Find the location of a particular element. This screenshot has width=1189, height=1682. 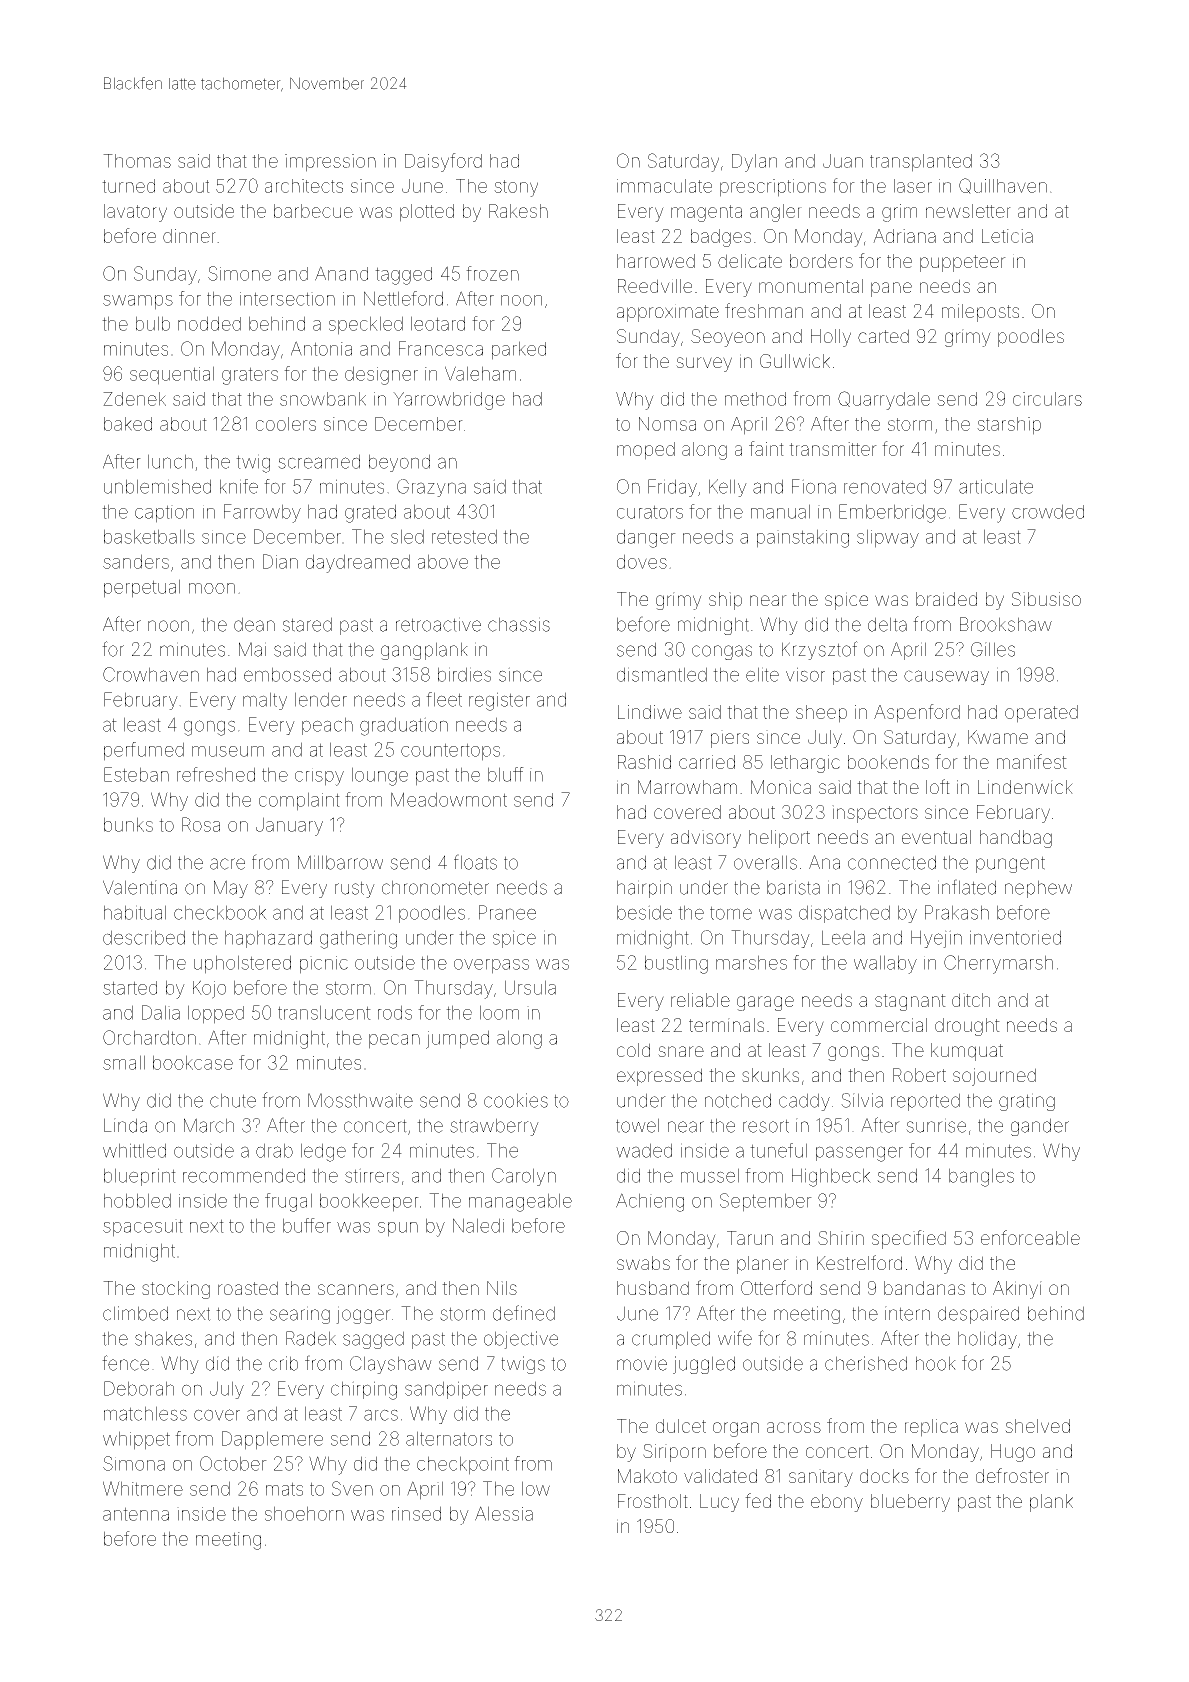

carried is located at coordinates (707, 762).
